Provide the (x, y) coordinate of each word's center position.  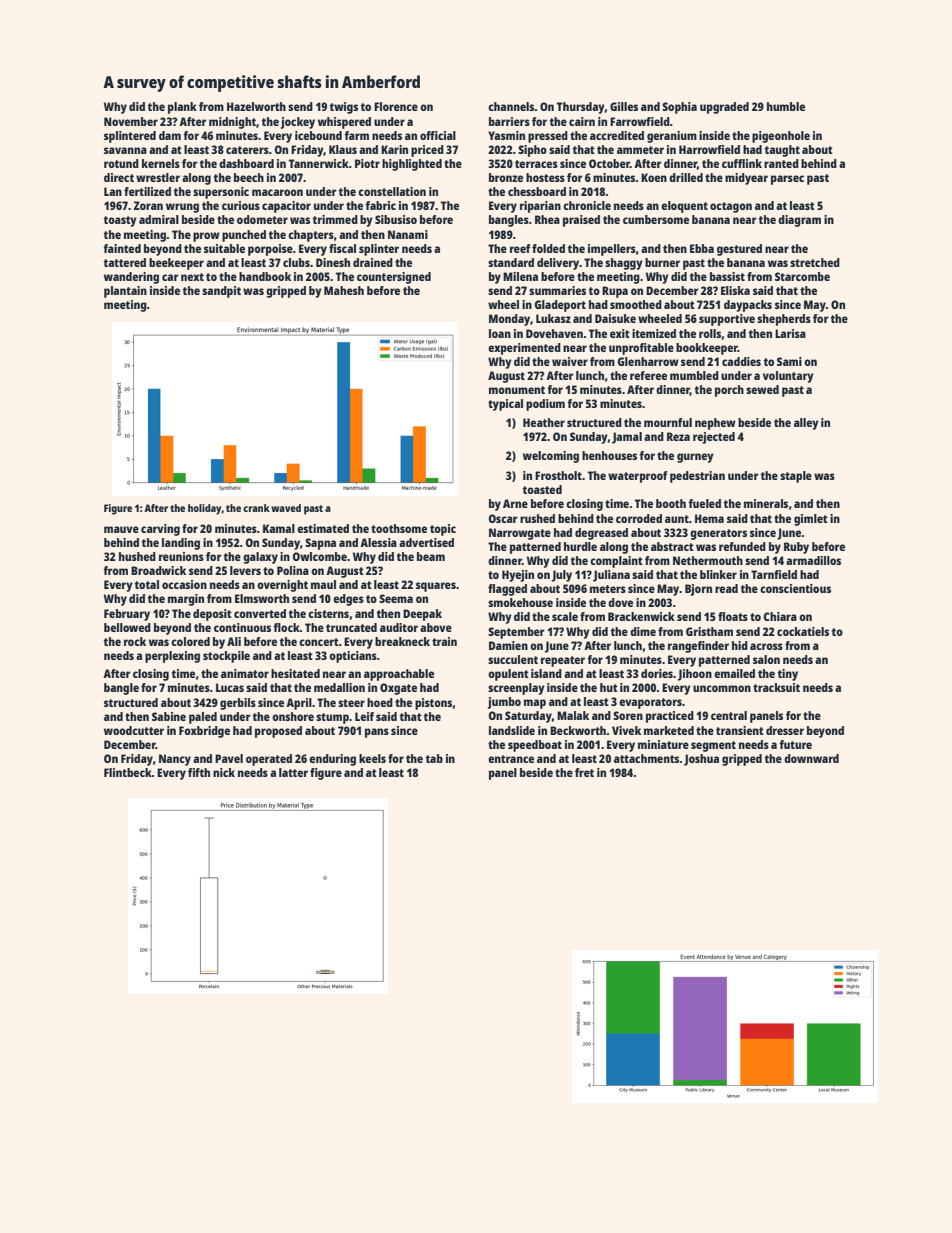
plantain (125, 292)
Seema (396, 598)
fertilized (147, 191)
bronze (506, 177)
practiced (670, 717)
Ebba (702, 248)
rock (135, 641)
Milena (520, 276)
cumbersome (656, 219)
